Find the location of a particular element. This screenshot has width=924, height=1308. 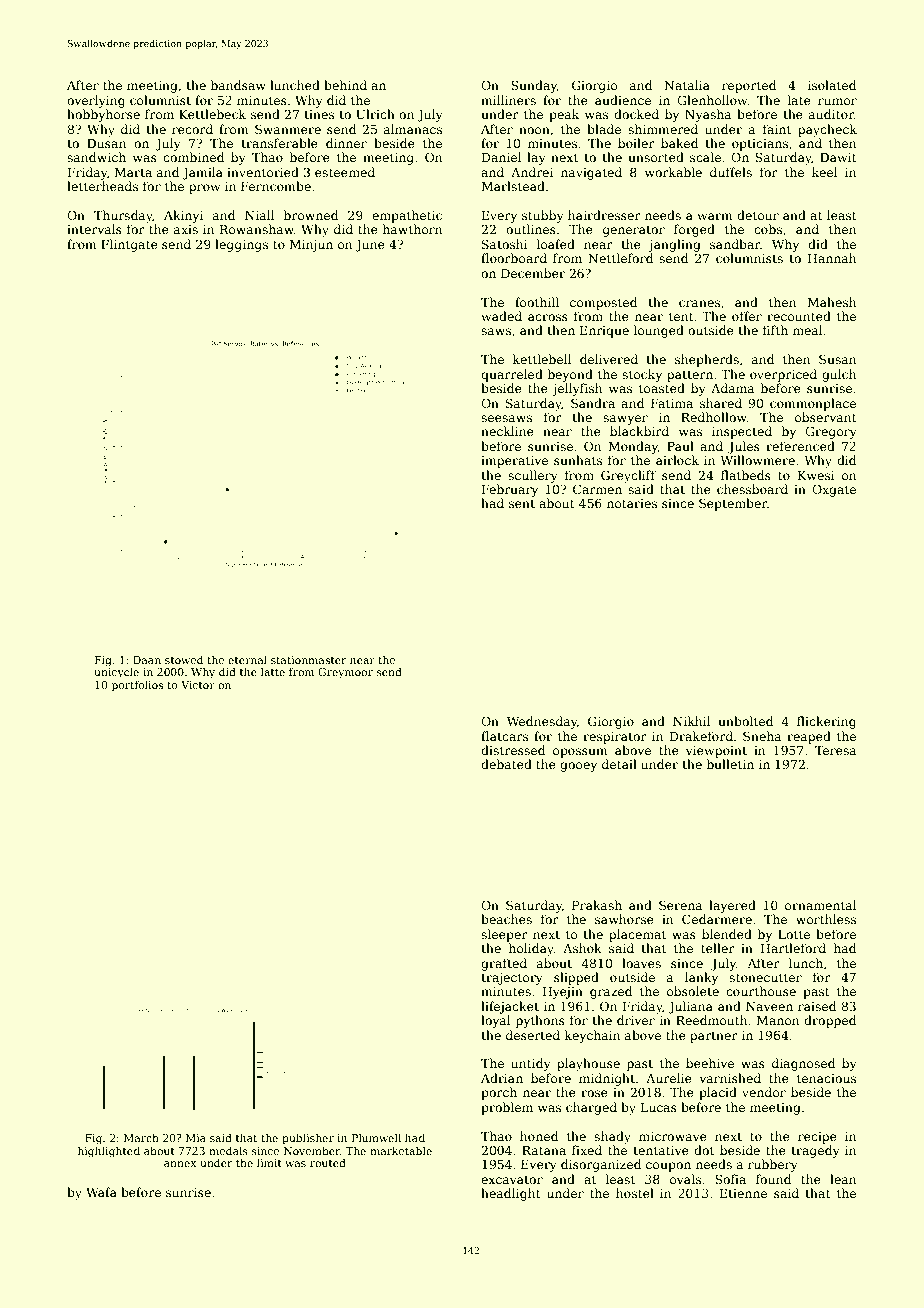

portfolios is located at coordinates (137, 685).
